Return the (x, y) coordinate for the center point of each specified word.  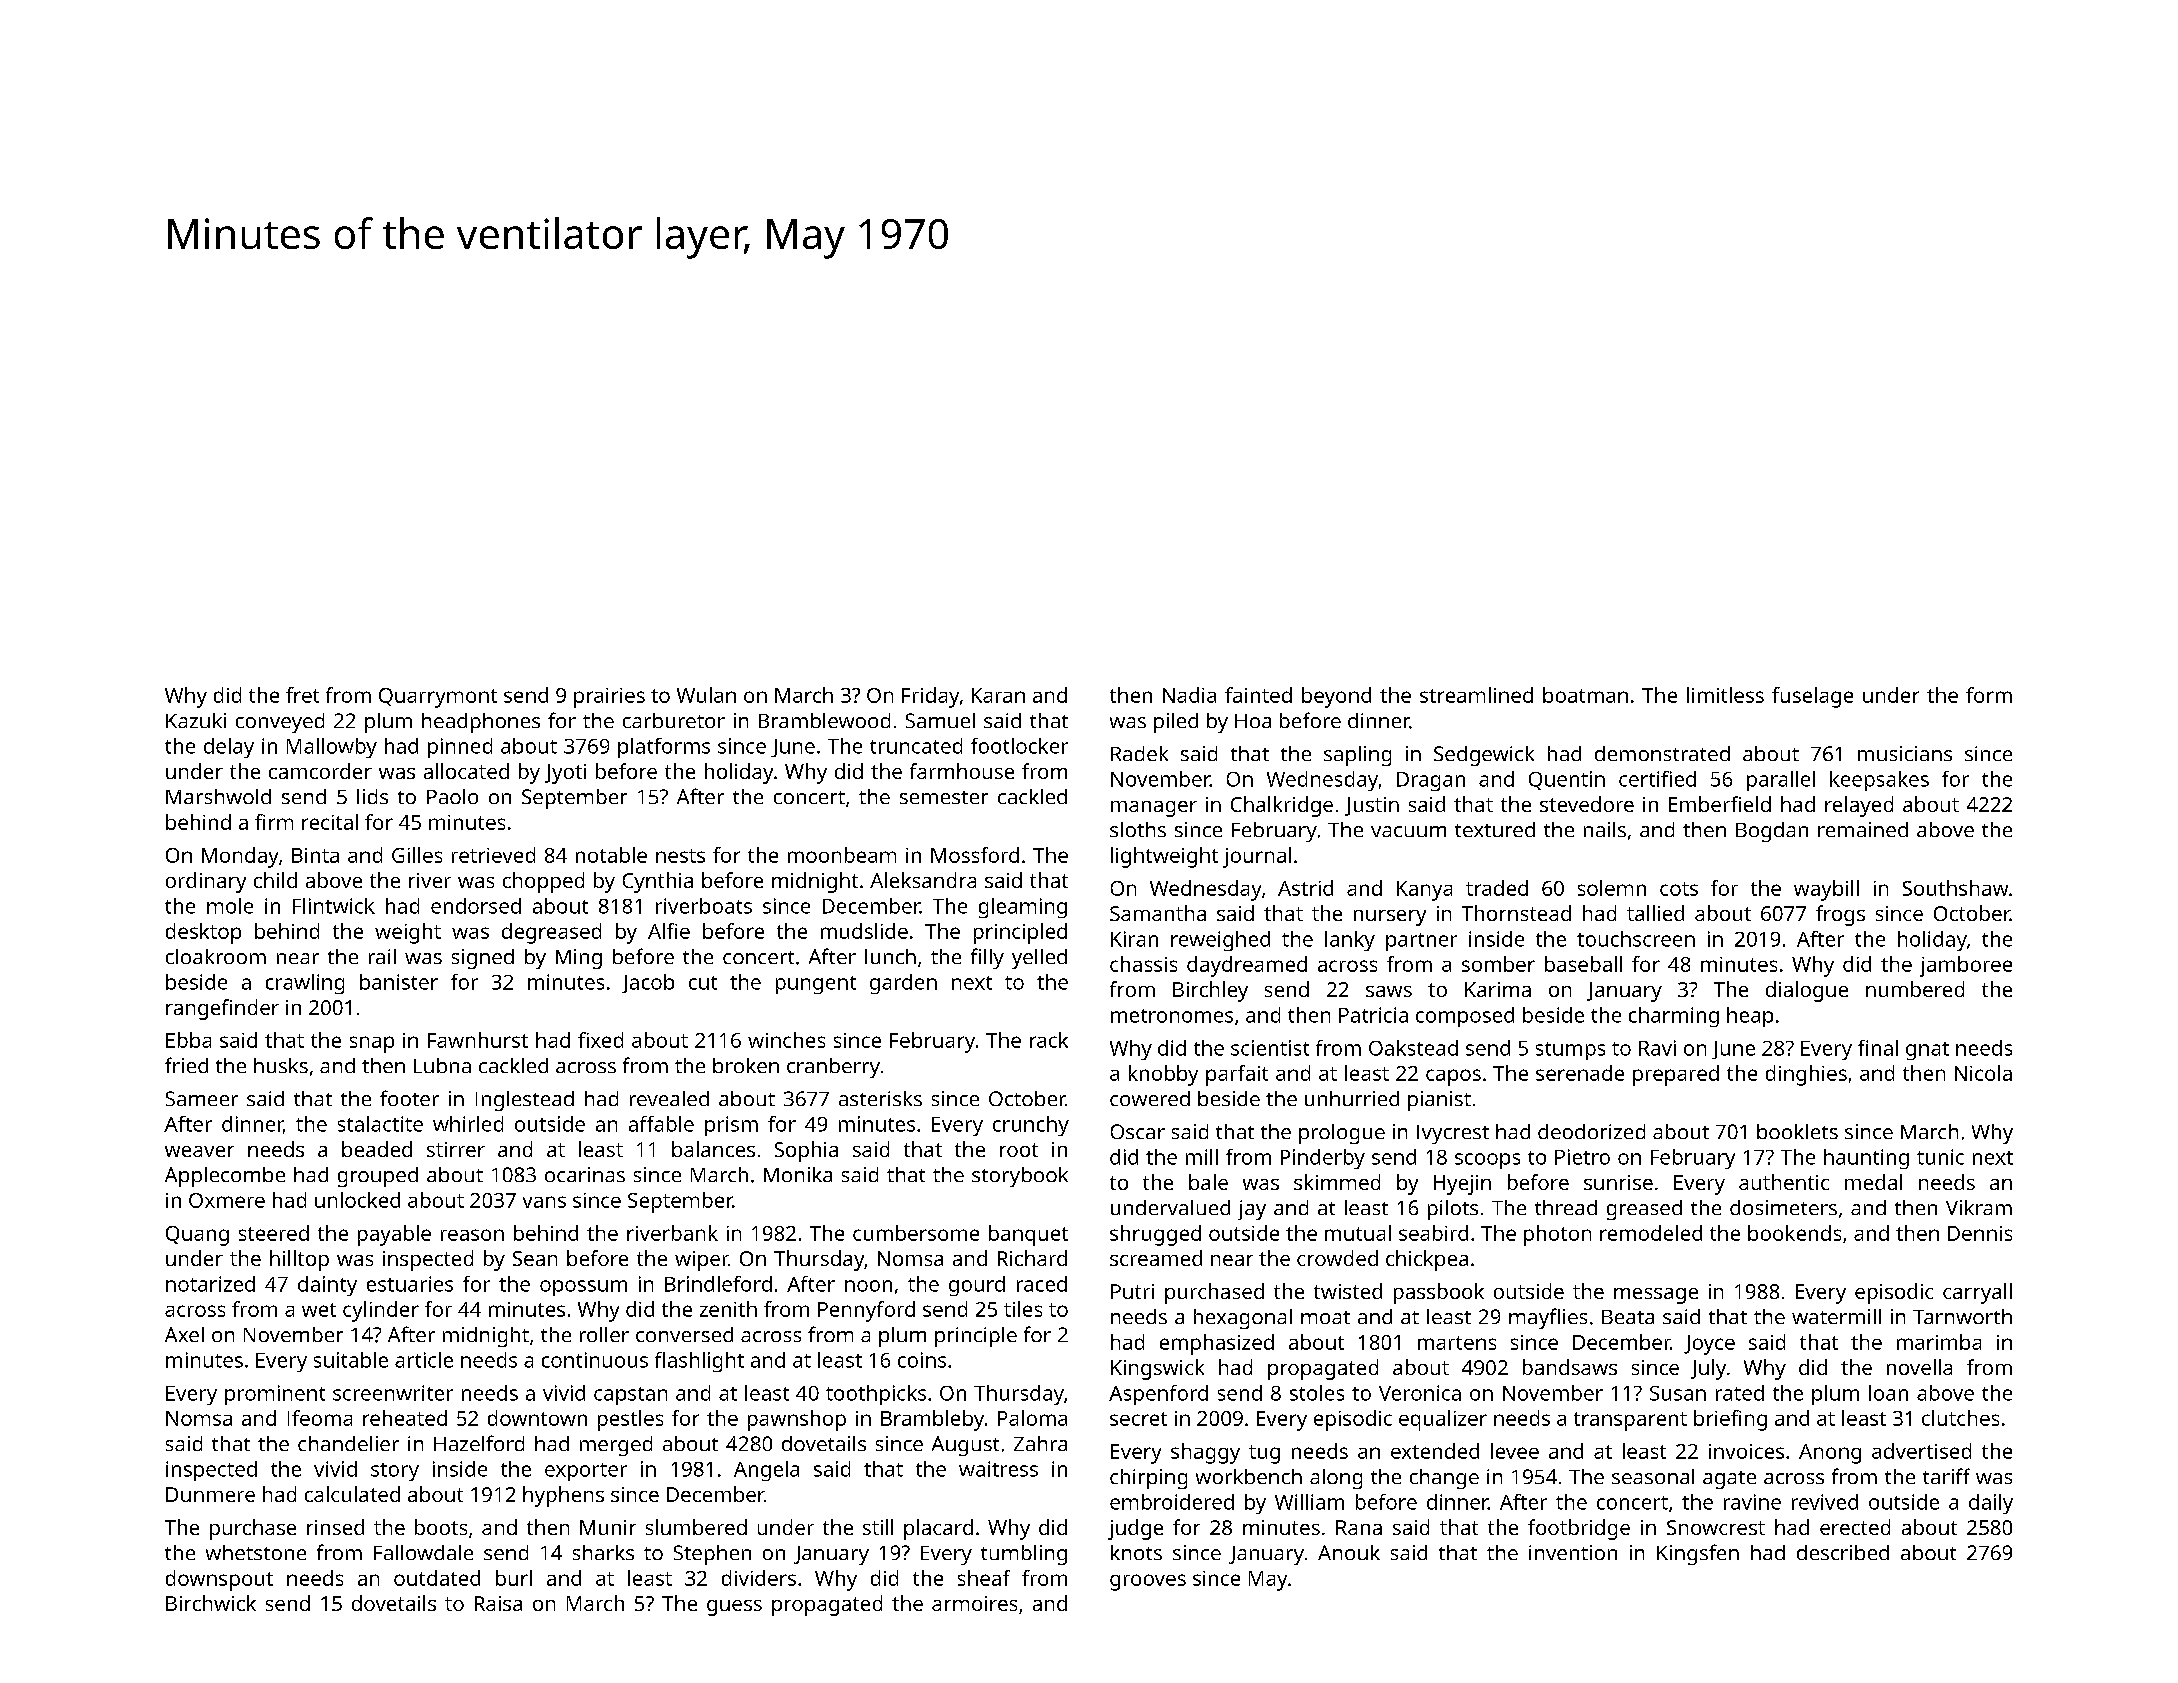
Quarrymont (438, 698)
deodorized (1591, 1131)
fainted (1258, 695)
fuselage (1812, 697)
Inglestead (525, 1101)
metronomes (1172, 1016)
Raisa (498, 1603)
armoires (974, 1603)
